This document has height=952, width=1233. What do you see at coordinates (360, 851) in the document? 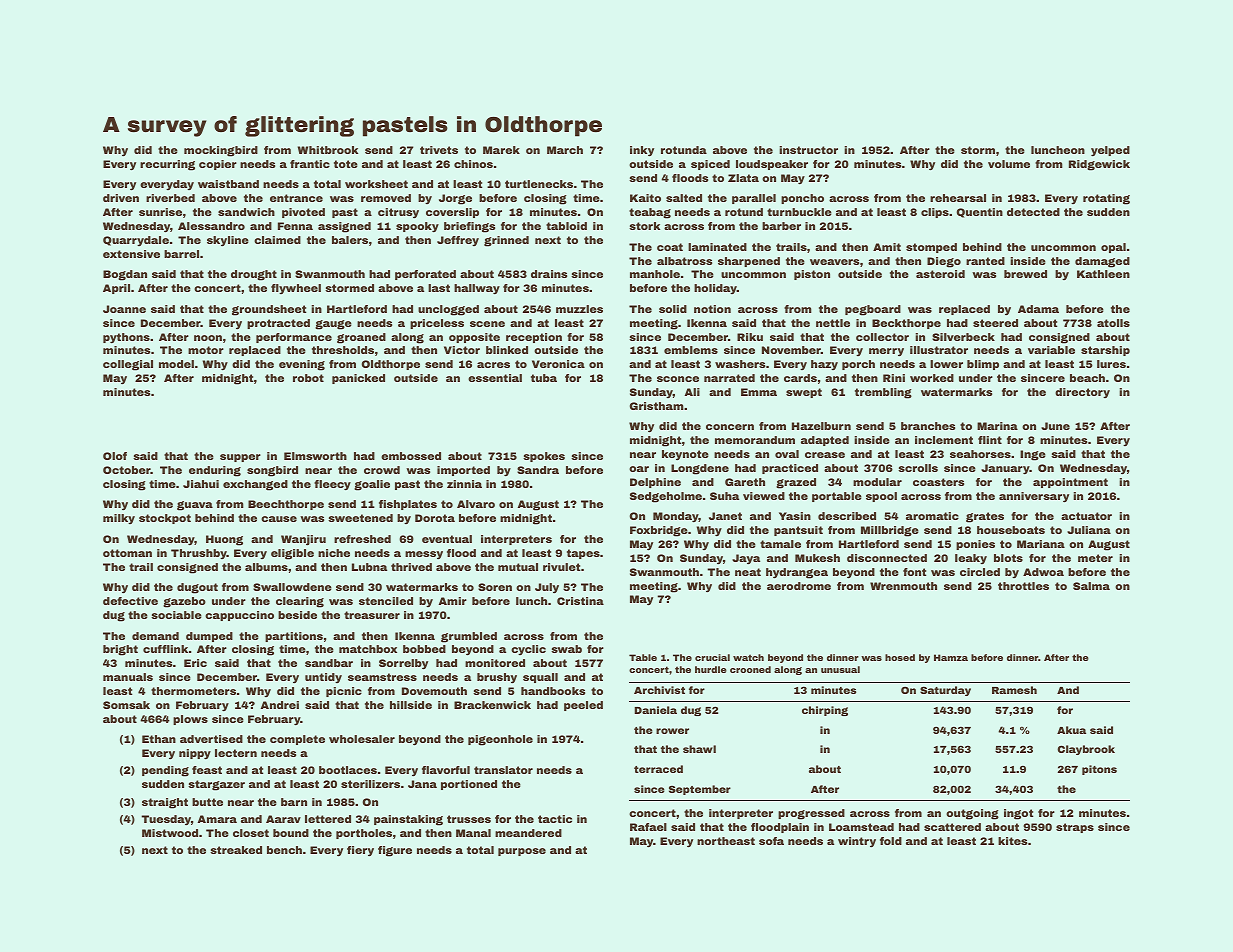
I see `fiery` at bounding box center [360, 851].
